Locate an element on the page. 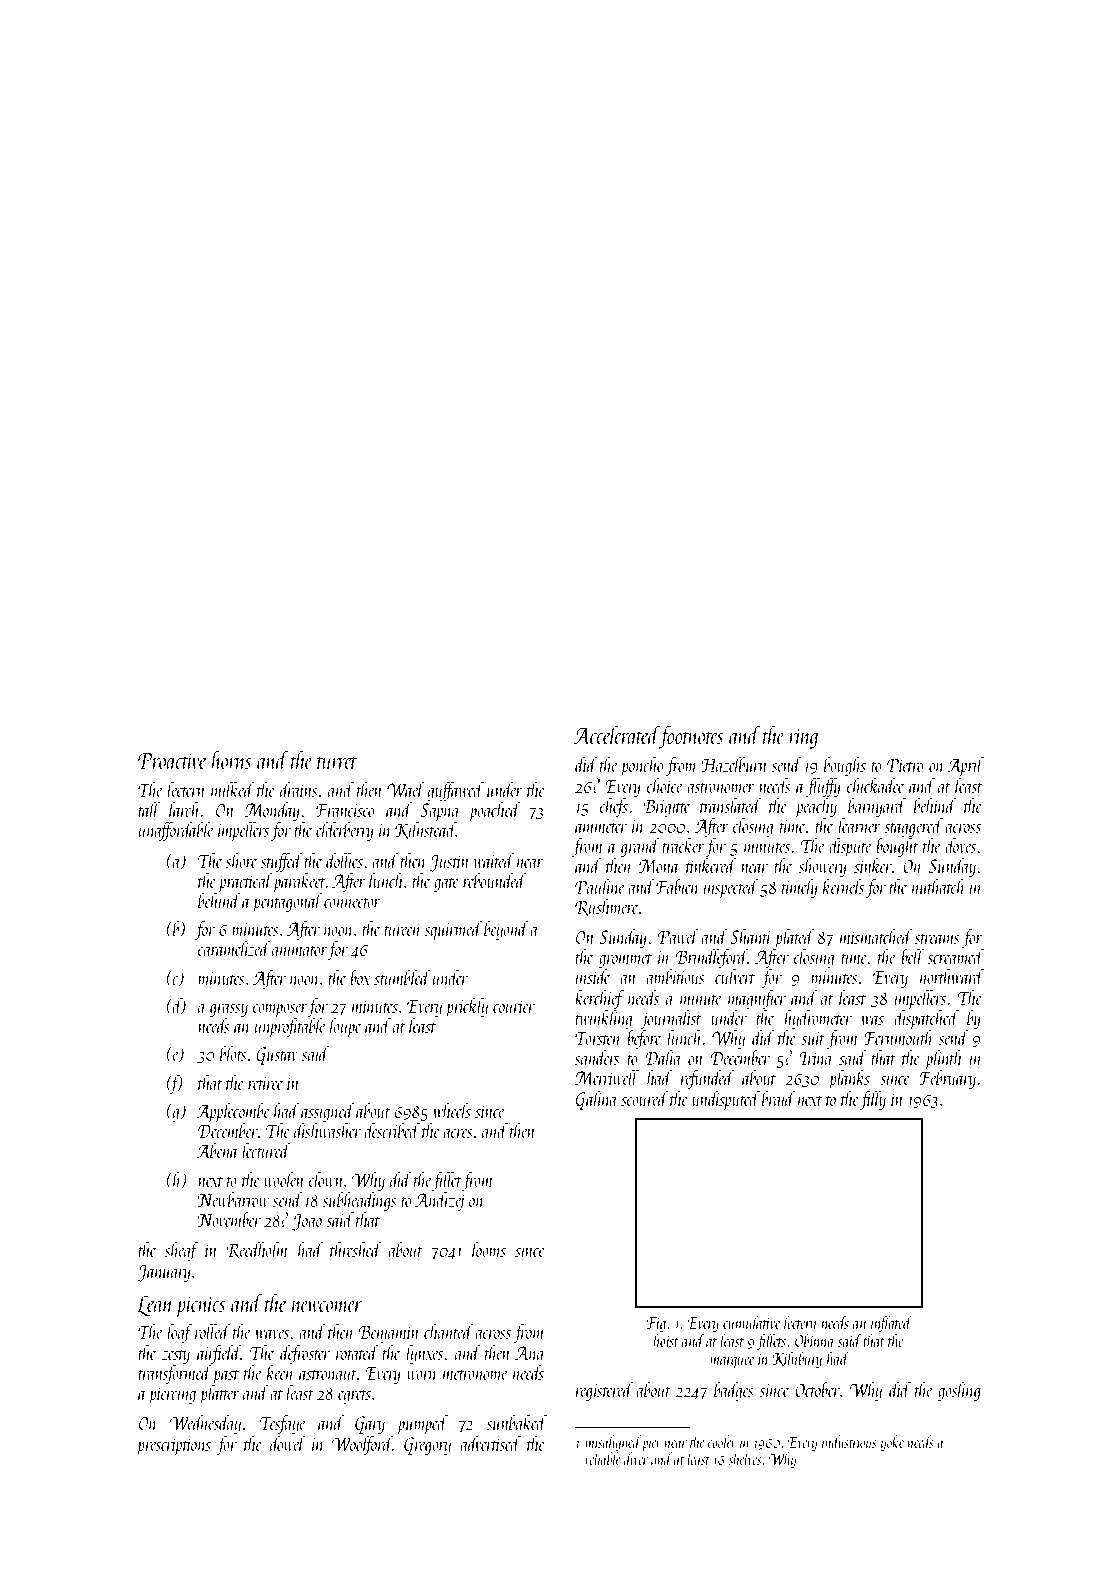 This document has width=1120, height=1584. October is located at coordinates (817, 1389).
